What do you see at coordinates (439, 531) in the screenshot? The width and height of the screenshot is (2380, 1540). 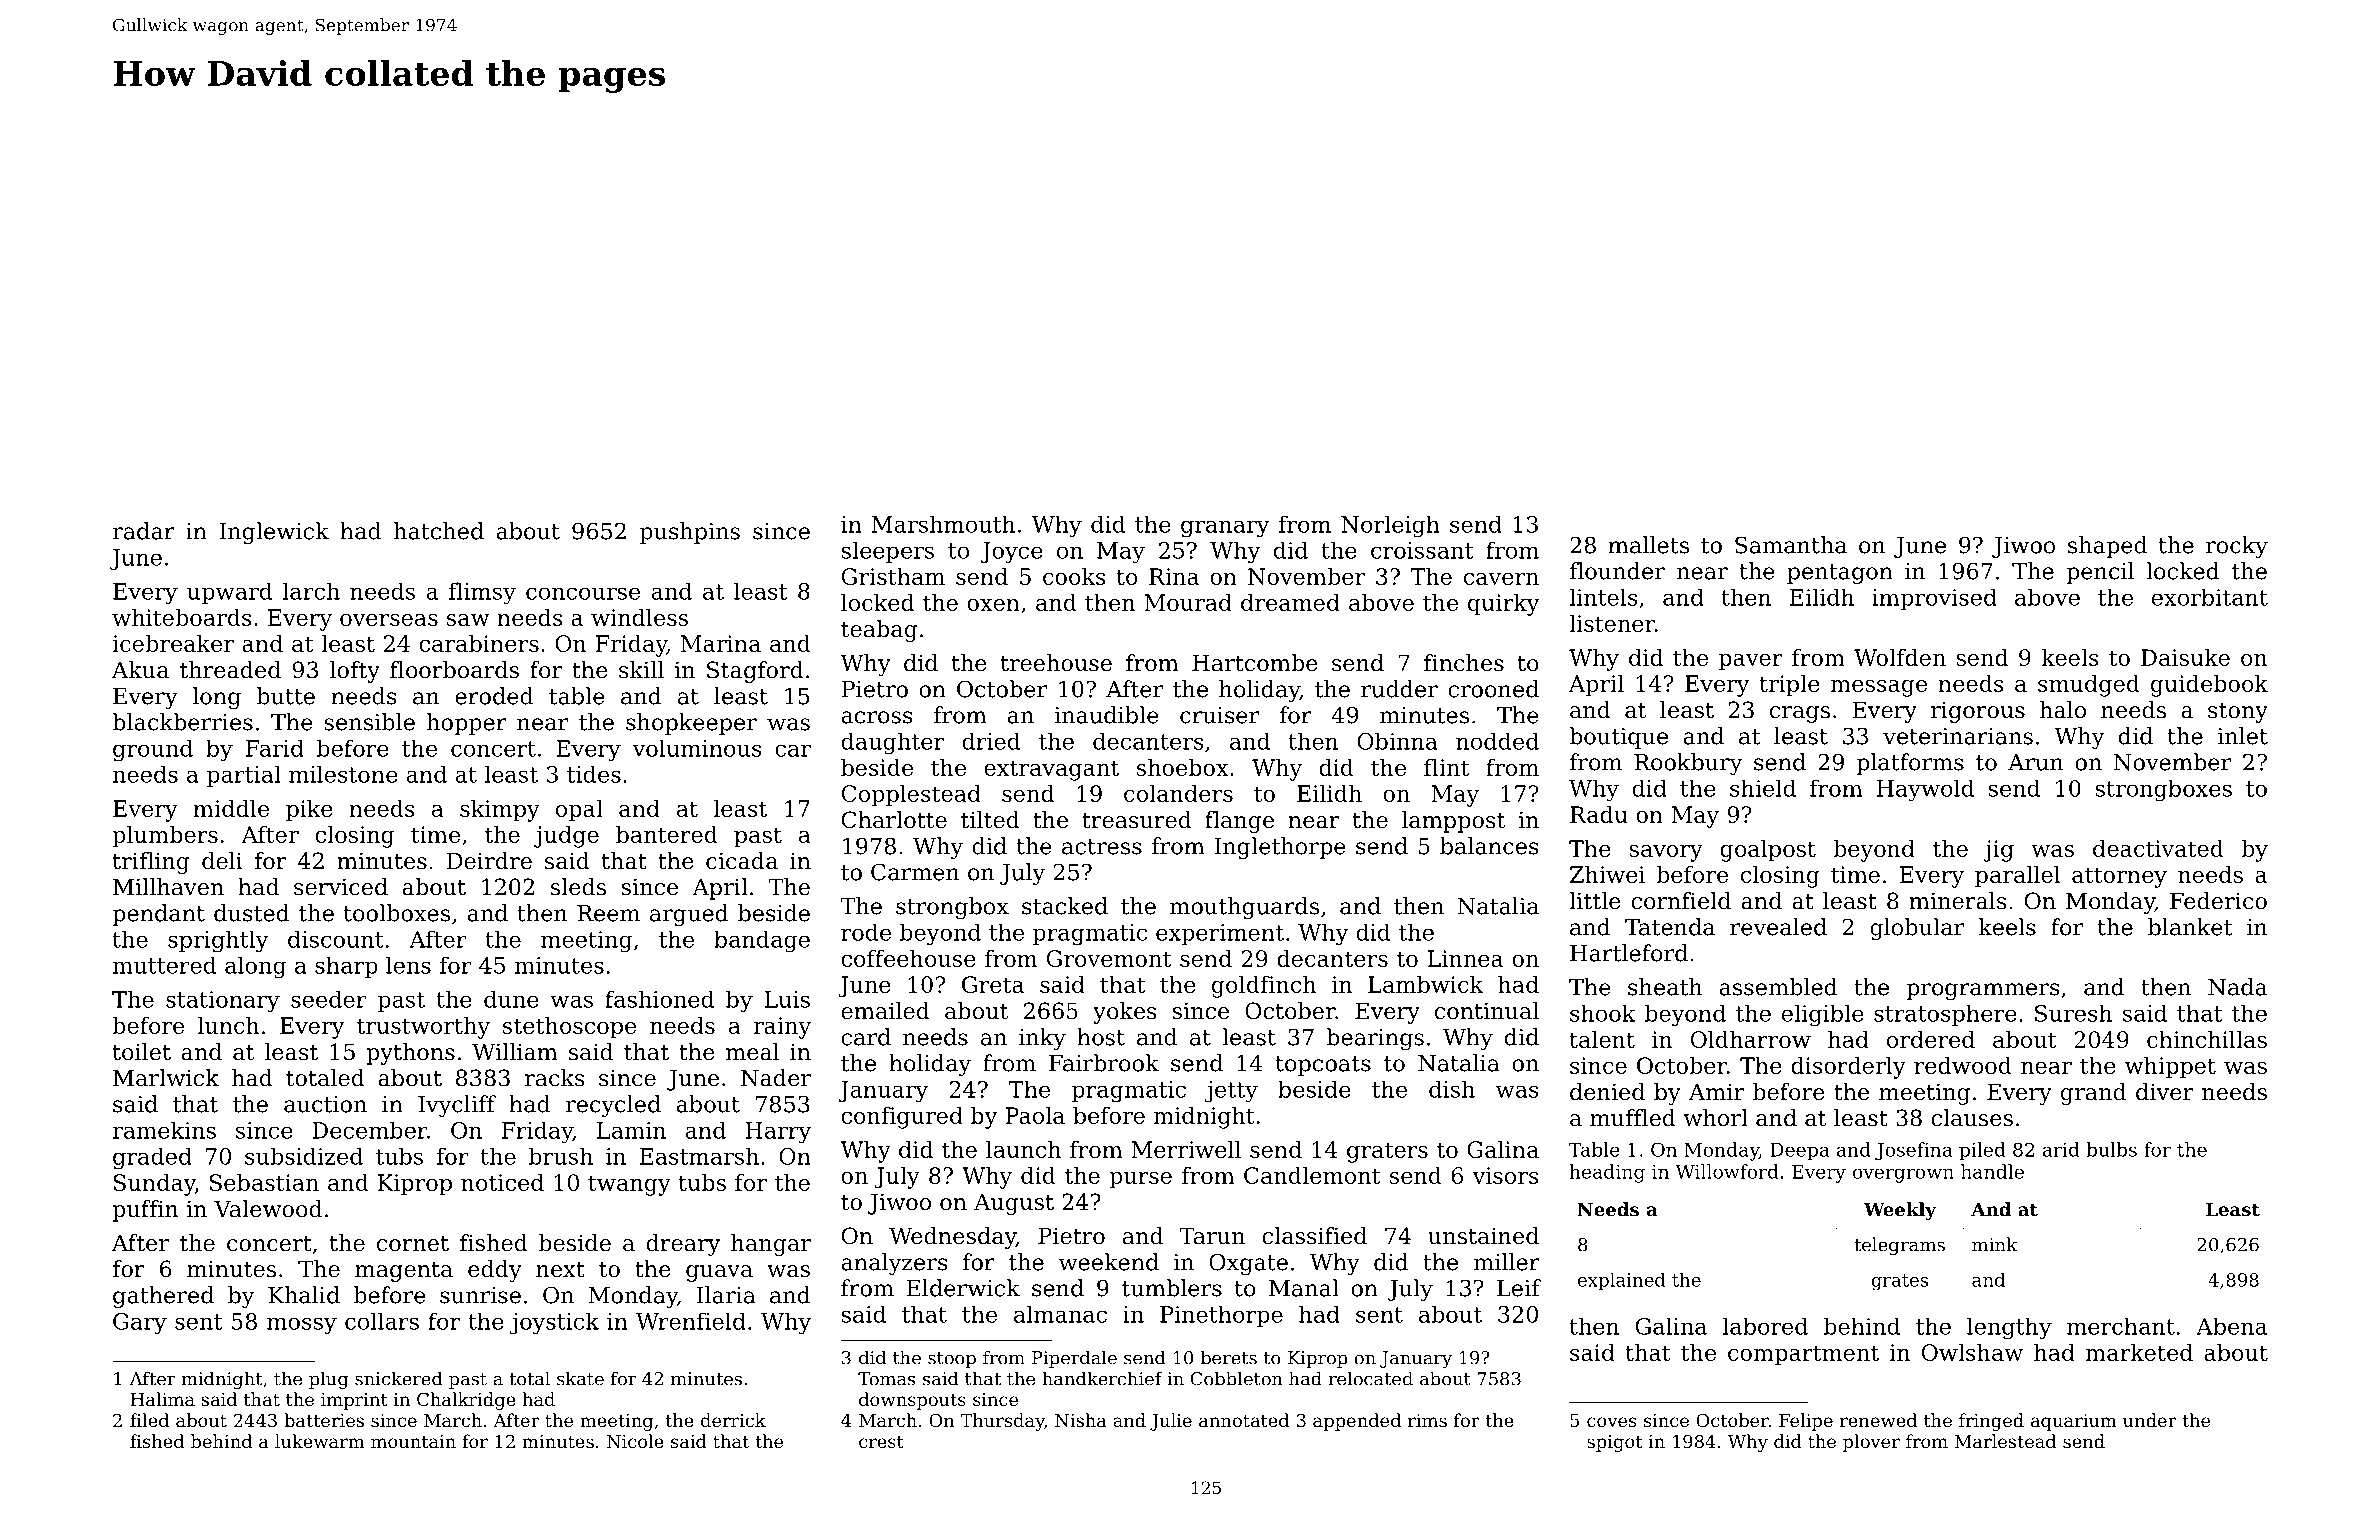 I see `hatched` at bounding box center [439, 531].
